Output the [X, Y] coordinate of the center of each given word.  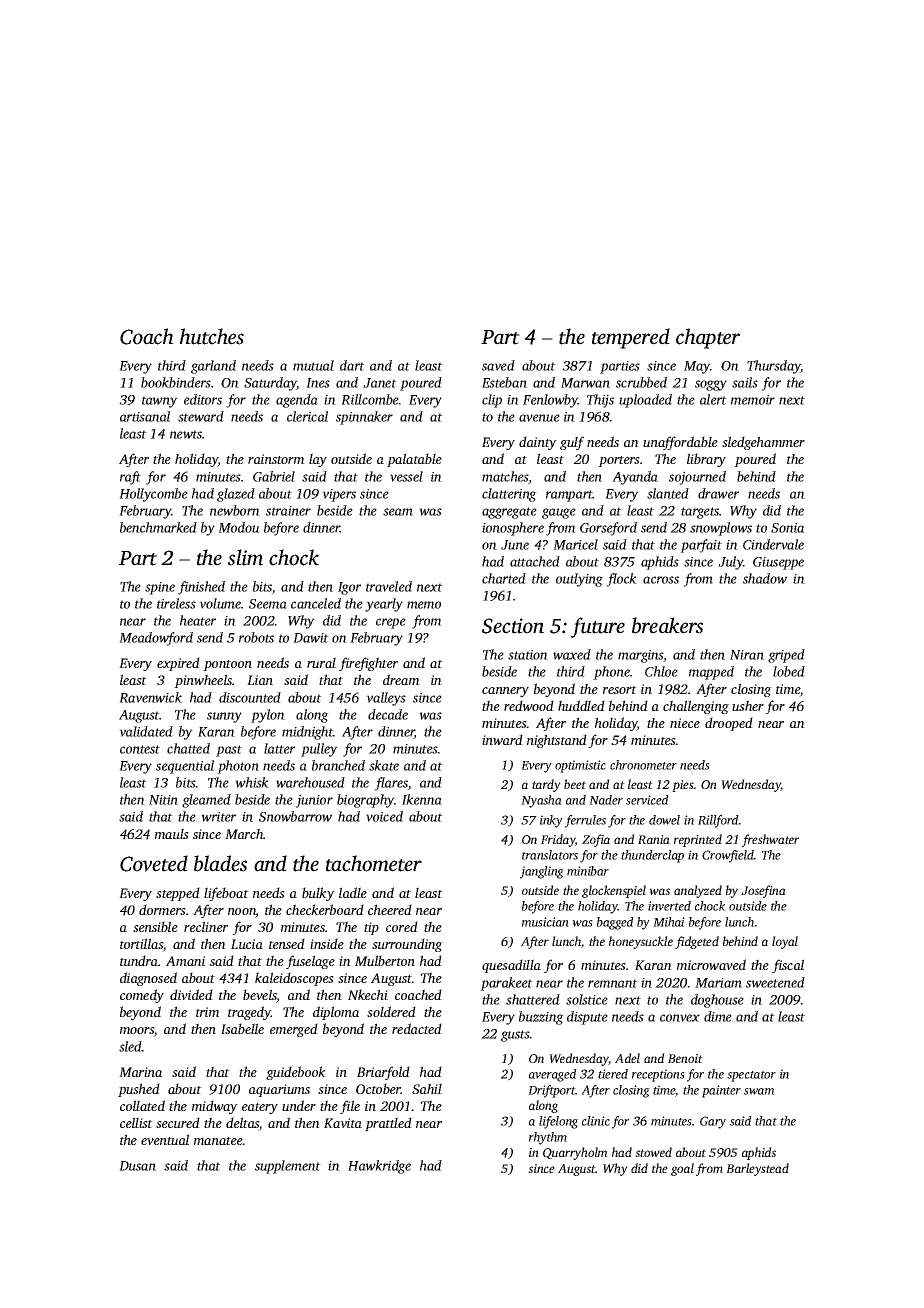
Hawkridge [379, 1167]
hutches [212, 336]
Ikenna [422, 799]
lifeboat [226, 894]
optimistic [580, 766]
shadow [765, 578]
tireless [176, 603]
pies [683, 786]
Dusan [137, 1166]
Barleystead [757, 1169]
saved [498, 365]
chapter [708, 338]
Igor [349, 588]
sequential [185, 767]
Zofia [596, 840]
